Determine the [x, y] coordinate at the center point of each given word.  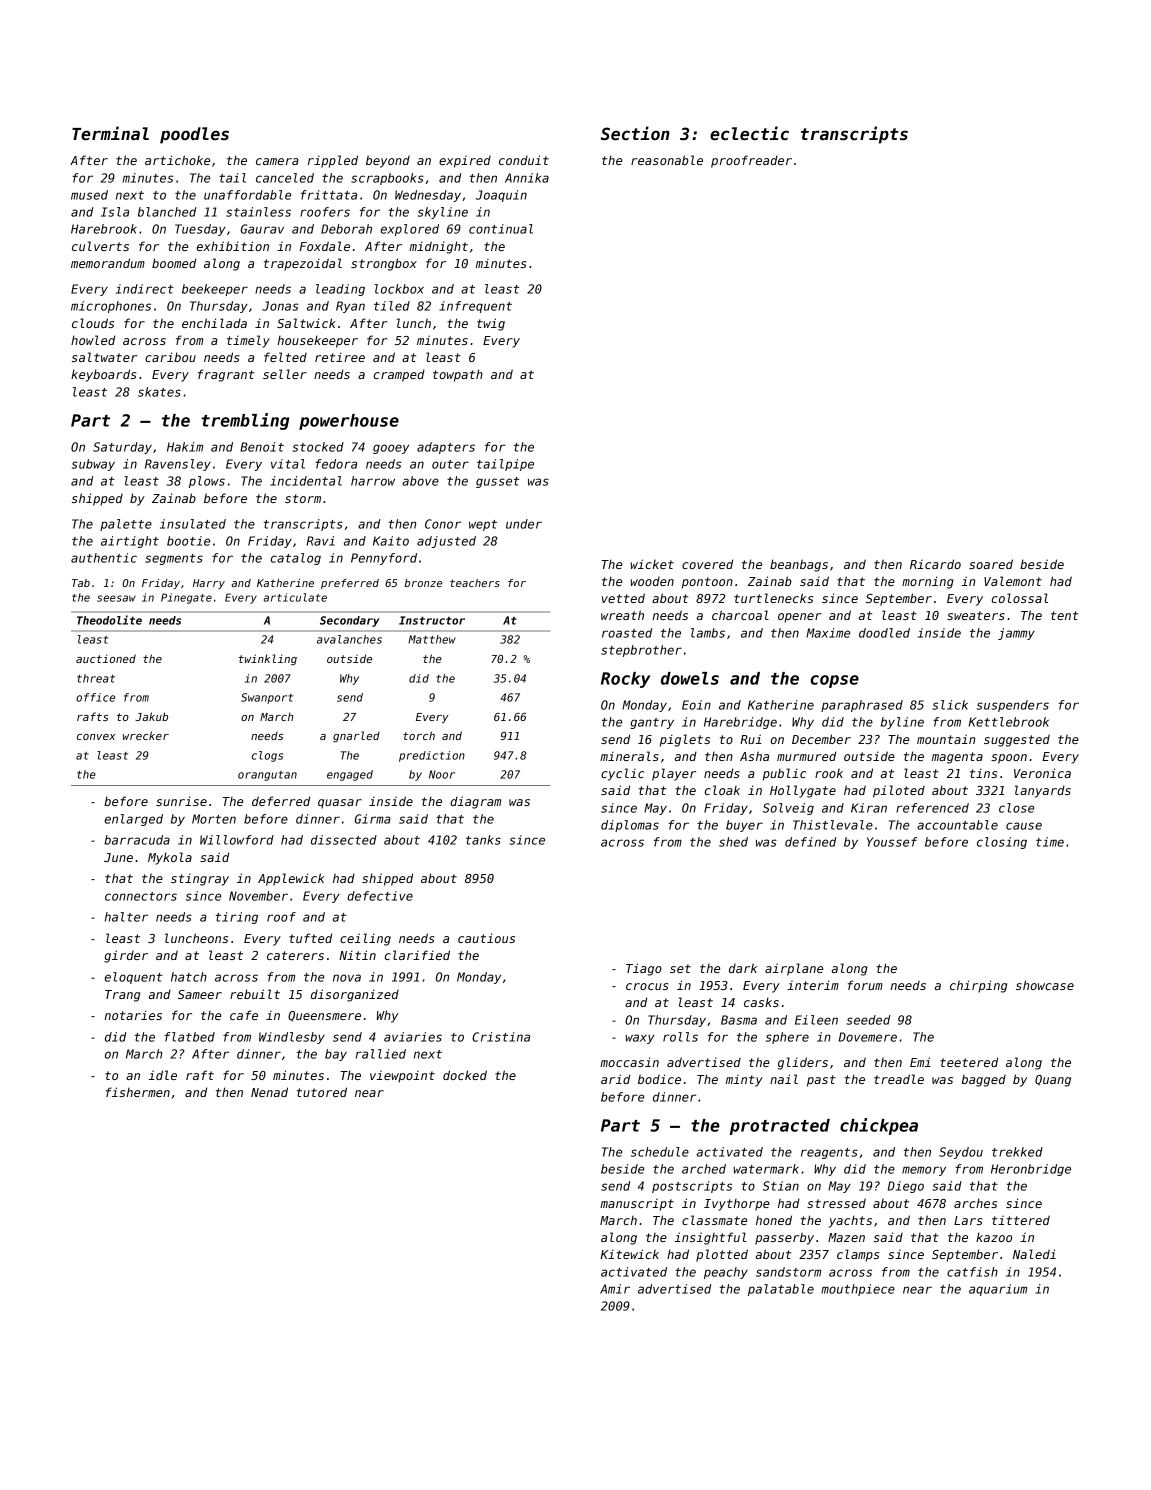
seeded [868, 1020]
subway [93, 465]
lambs [708, 633]
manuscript [637, 1205]
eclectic [749, 133]
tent [1064, 615]
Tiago [644, 969]
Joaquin [501, 196]
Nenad [269, 1092]
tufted [310, 938]
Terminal [110, 133]
